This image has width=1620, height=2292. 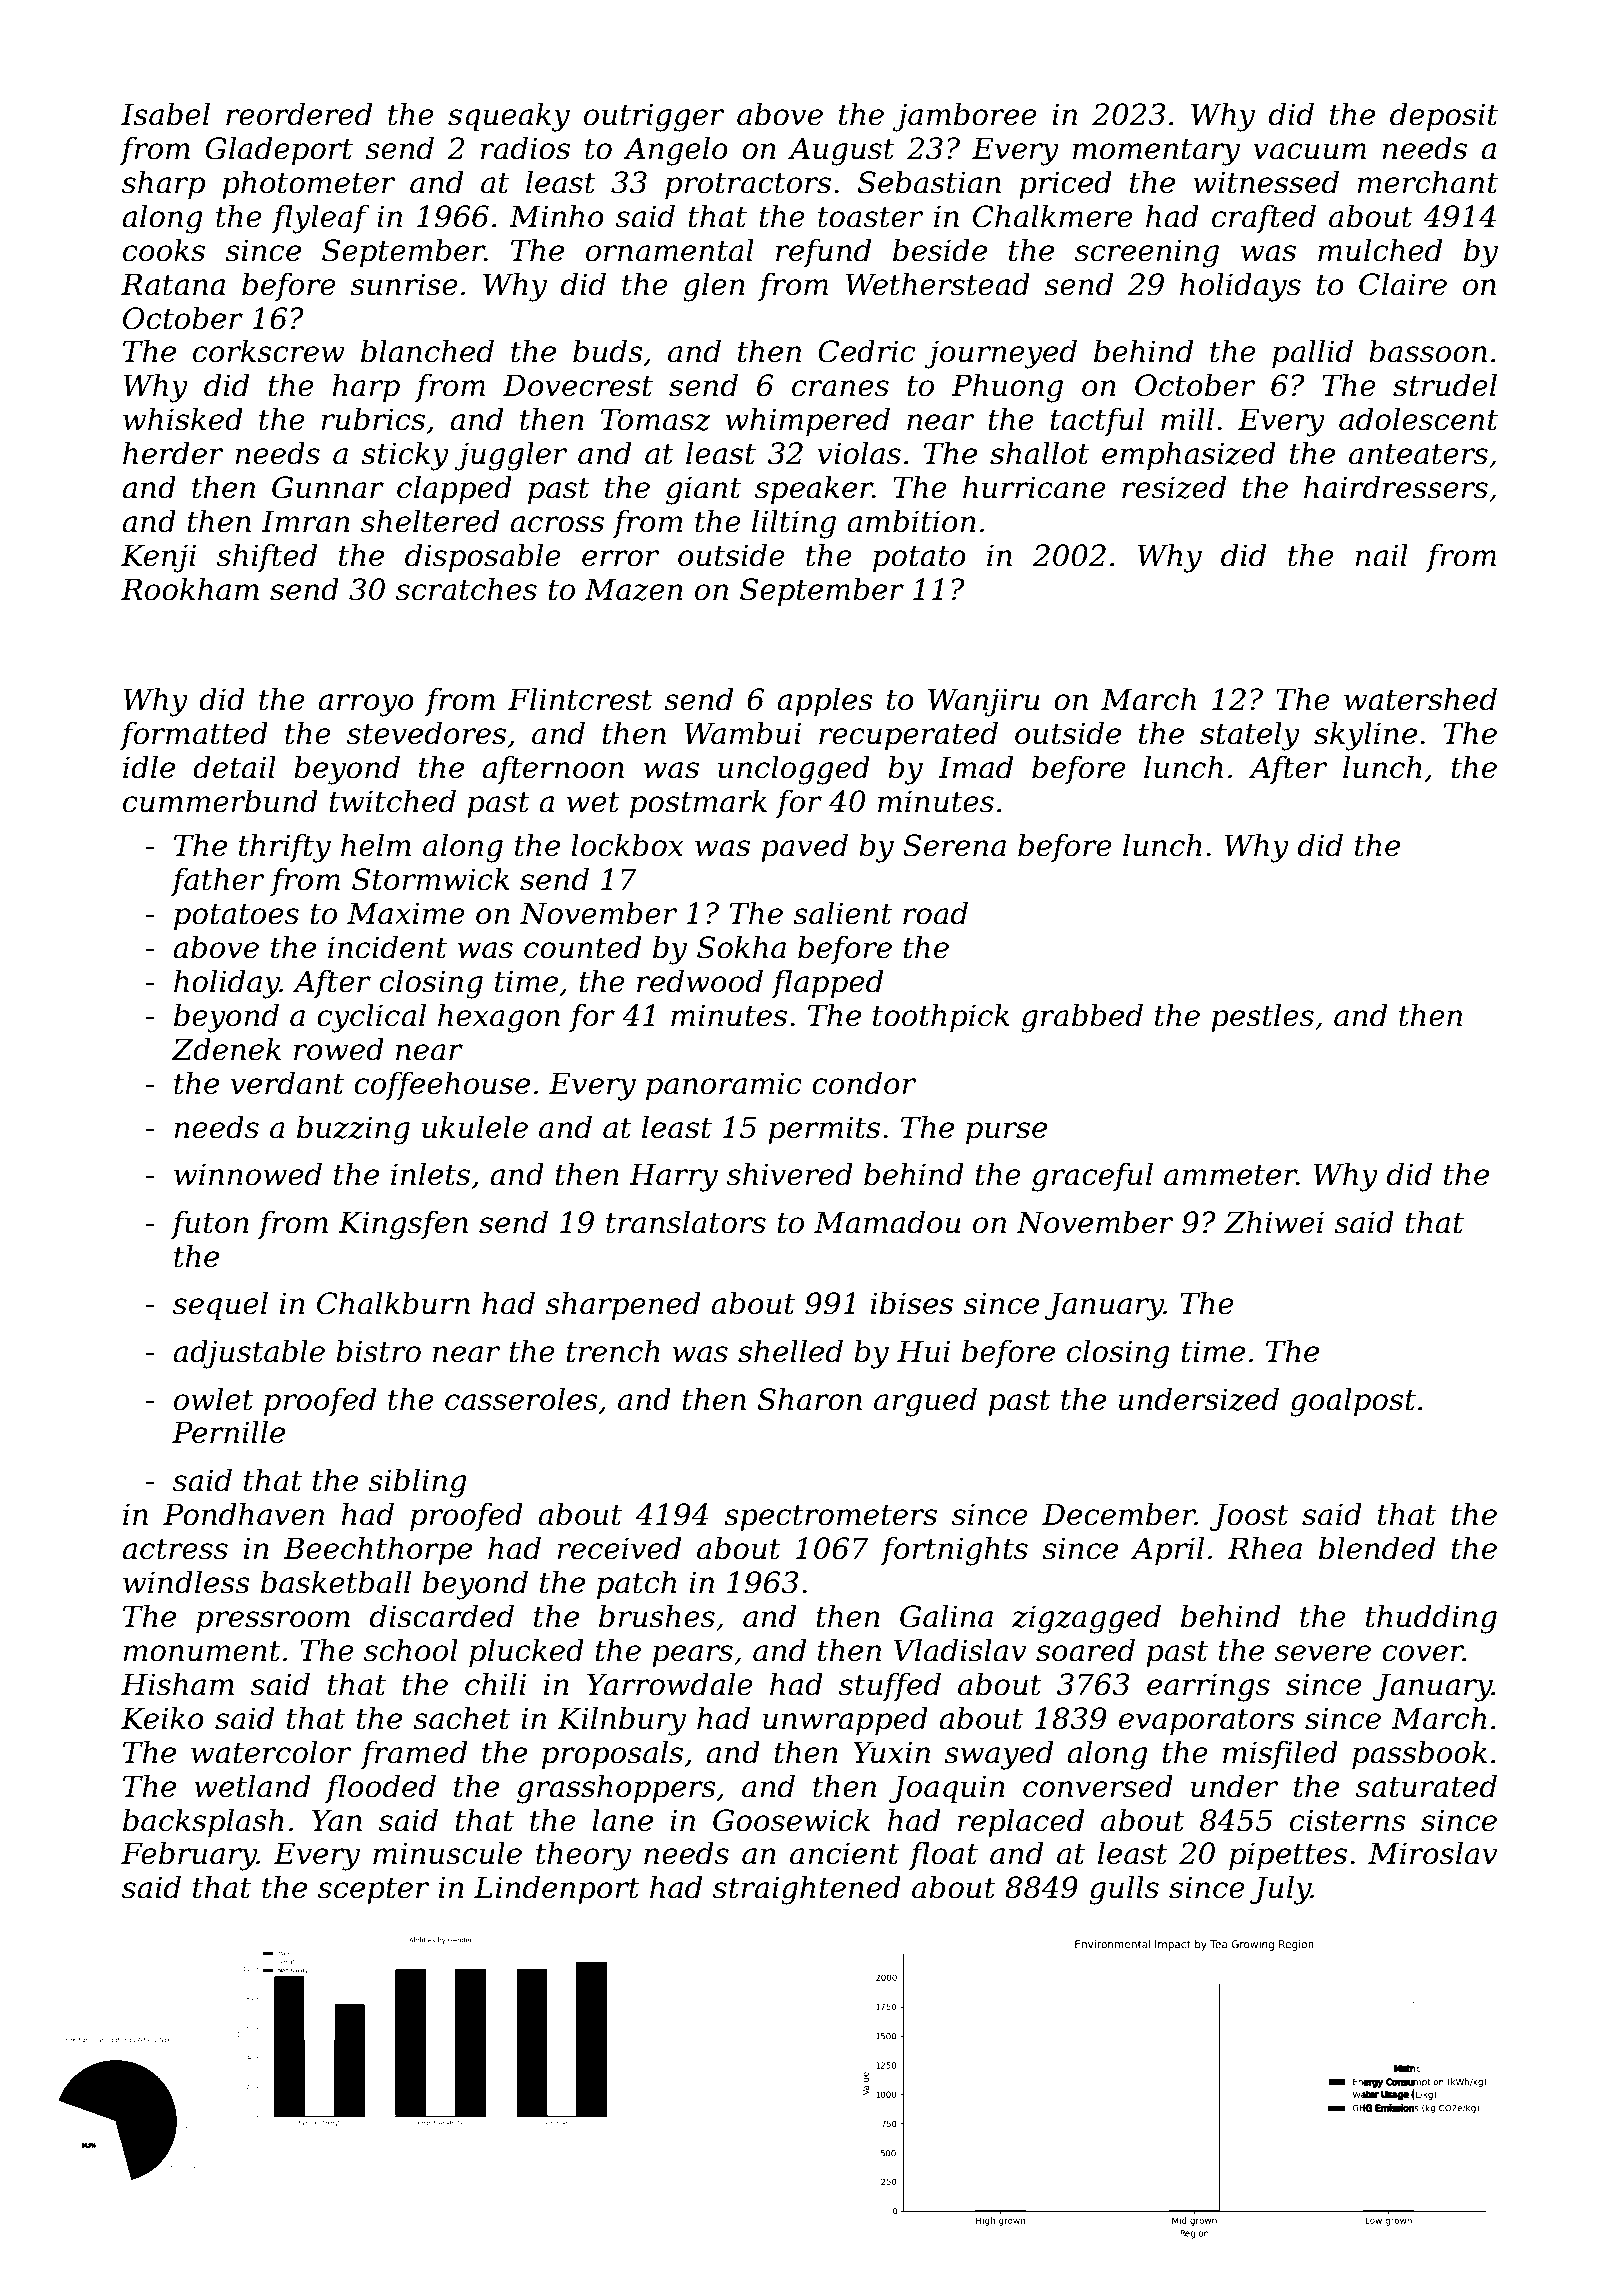 I want to click on goalpost, so click(x=1353, y=1402).
